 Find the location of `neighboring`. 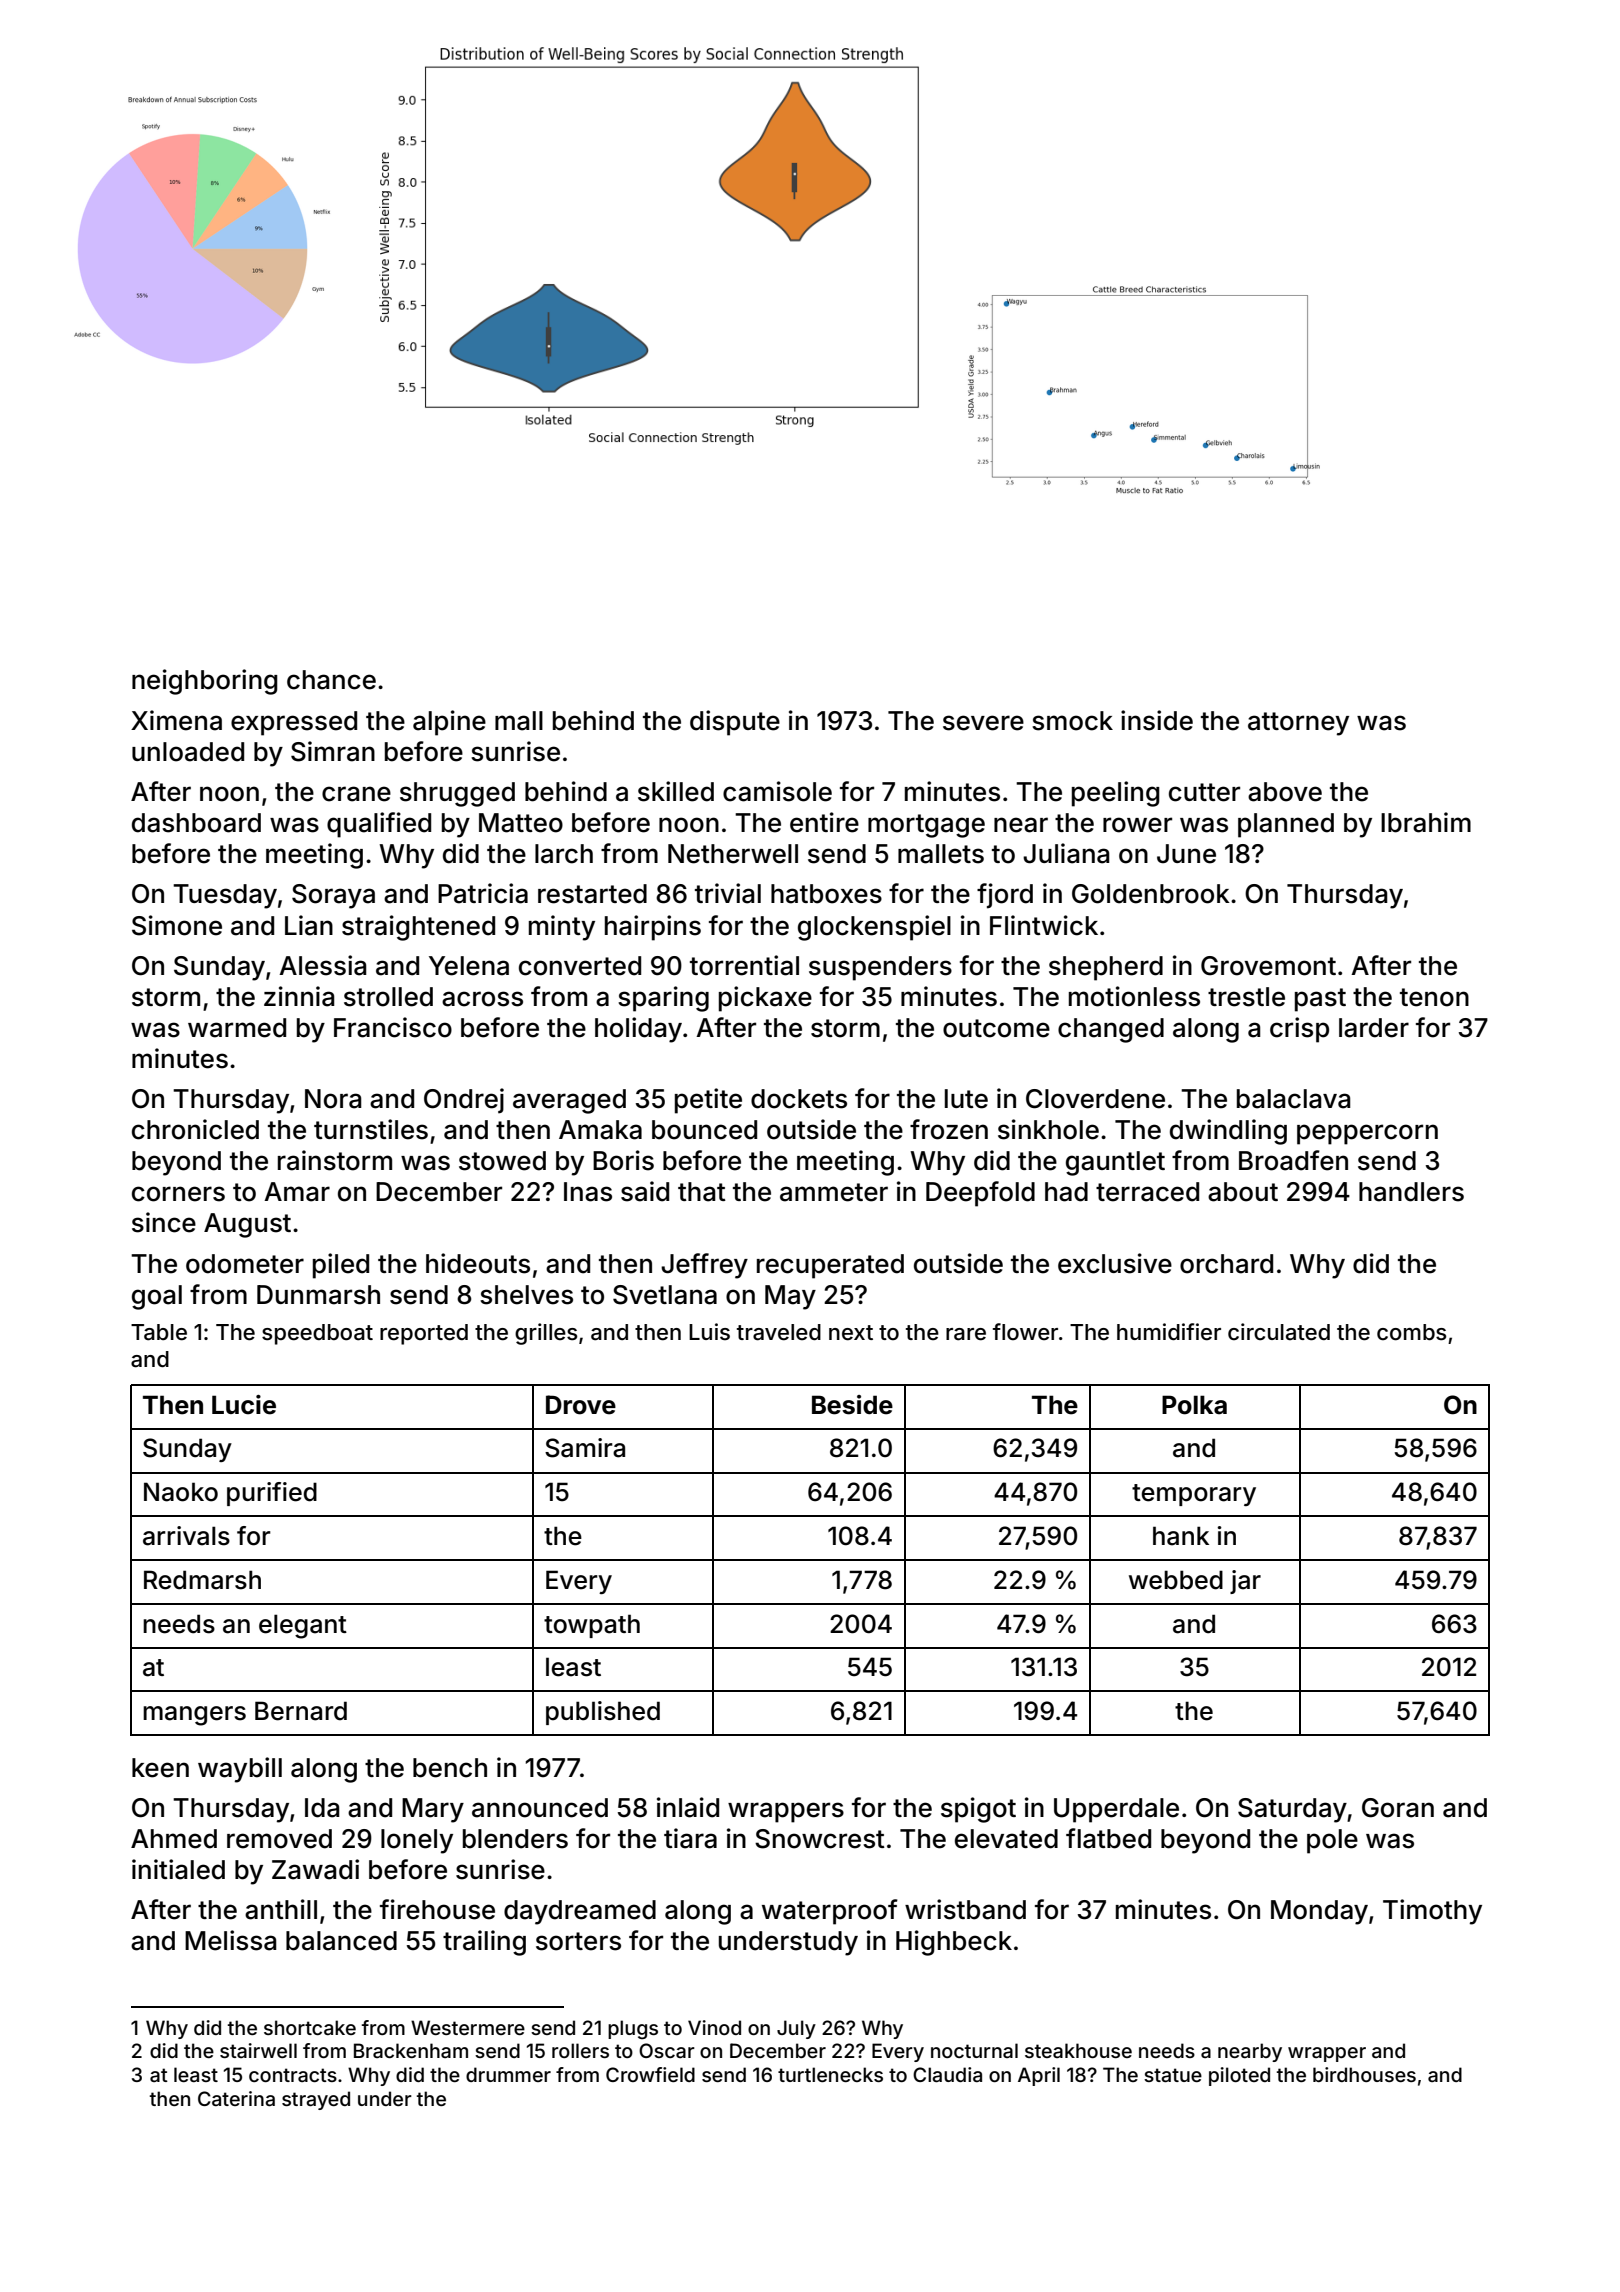

neighboring is located at coordinates (205, 682).
